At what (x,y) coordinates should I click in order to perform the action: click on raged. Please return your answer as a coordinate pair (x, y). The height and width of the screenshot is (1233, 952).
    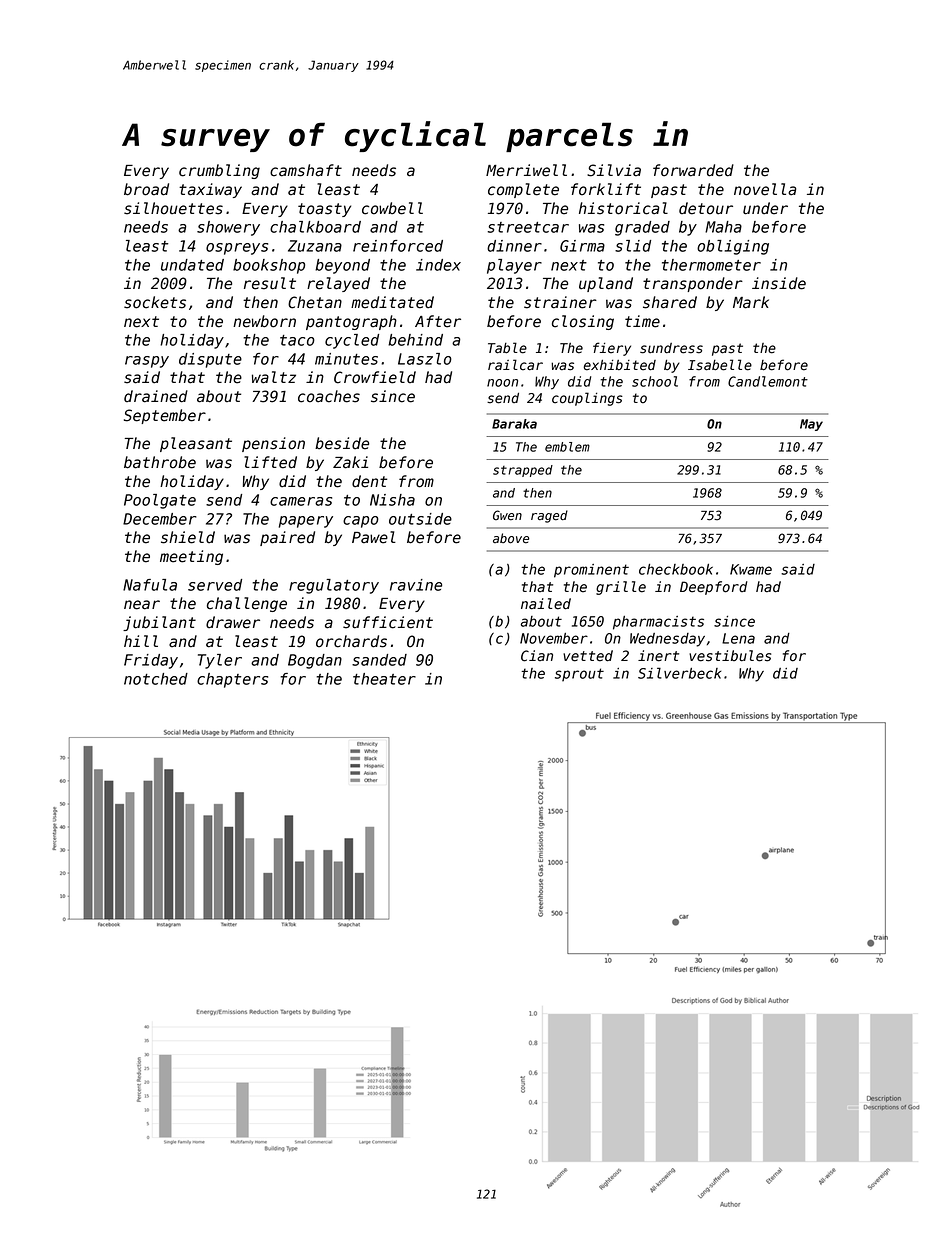
    Looking at the image, I should click on (549, 516).
